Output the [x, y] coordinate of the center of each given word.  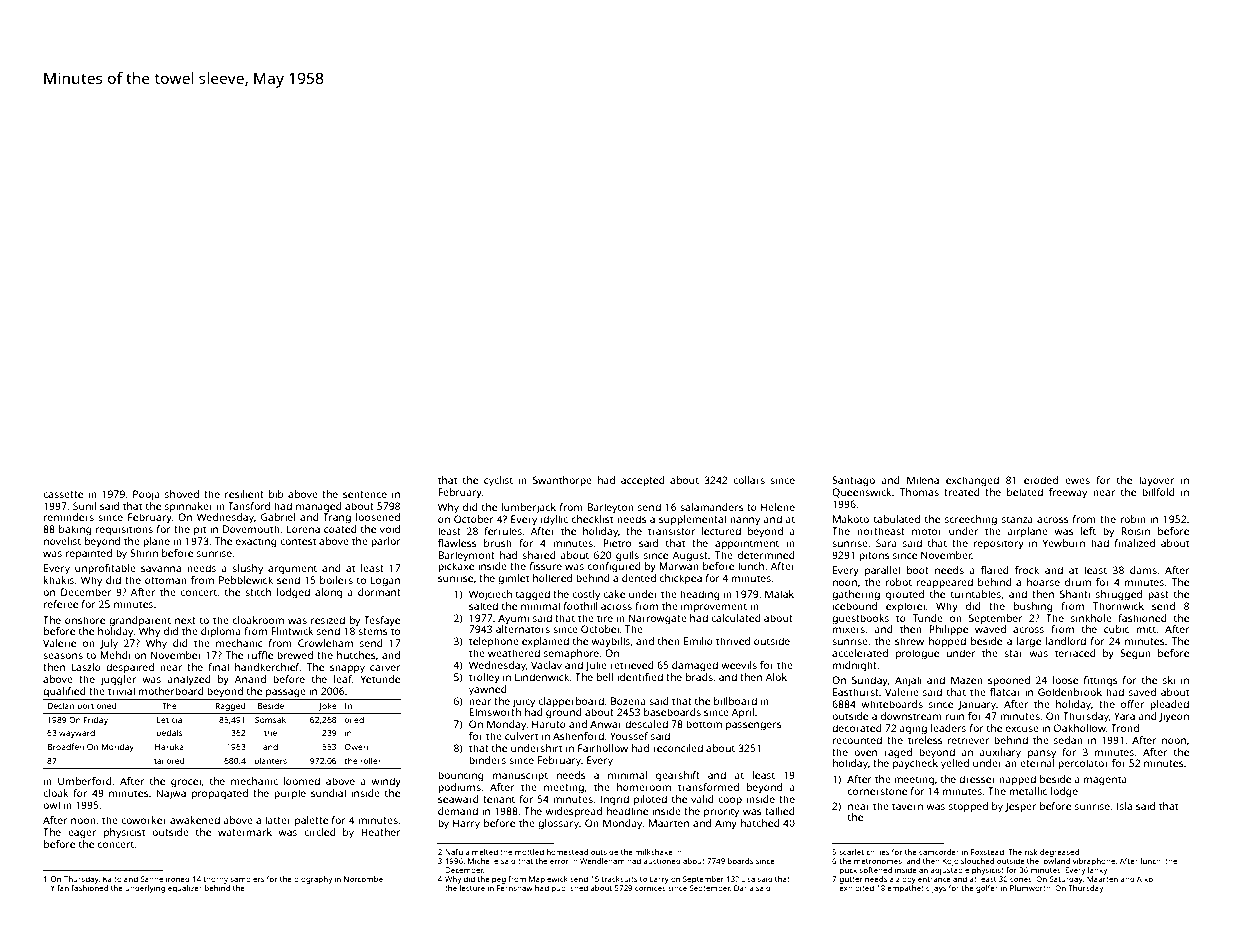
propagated [220, 794]
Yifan [59, 888]
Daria [744, 888]
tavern [907, 806]
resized [328, 620]
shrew [909, 641]
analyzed [189, 680]
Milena [923, 480]
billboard [735, 701]
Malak [779, 594]
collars [749, 480]
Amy [726, 824]
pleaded [1169, 705]
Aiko [1145, 879]
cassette [63, 494]
